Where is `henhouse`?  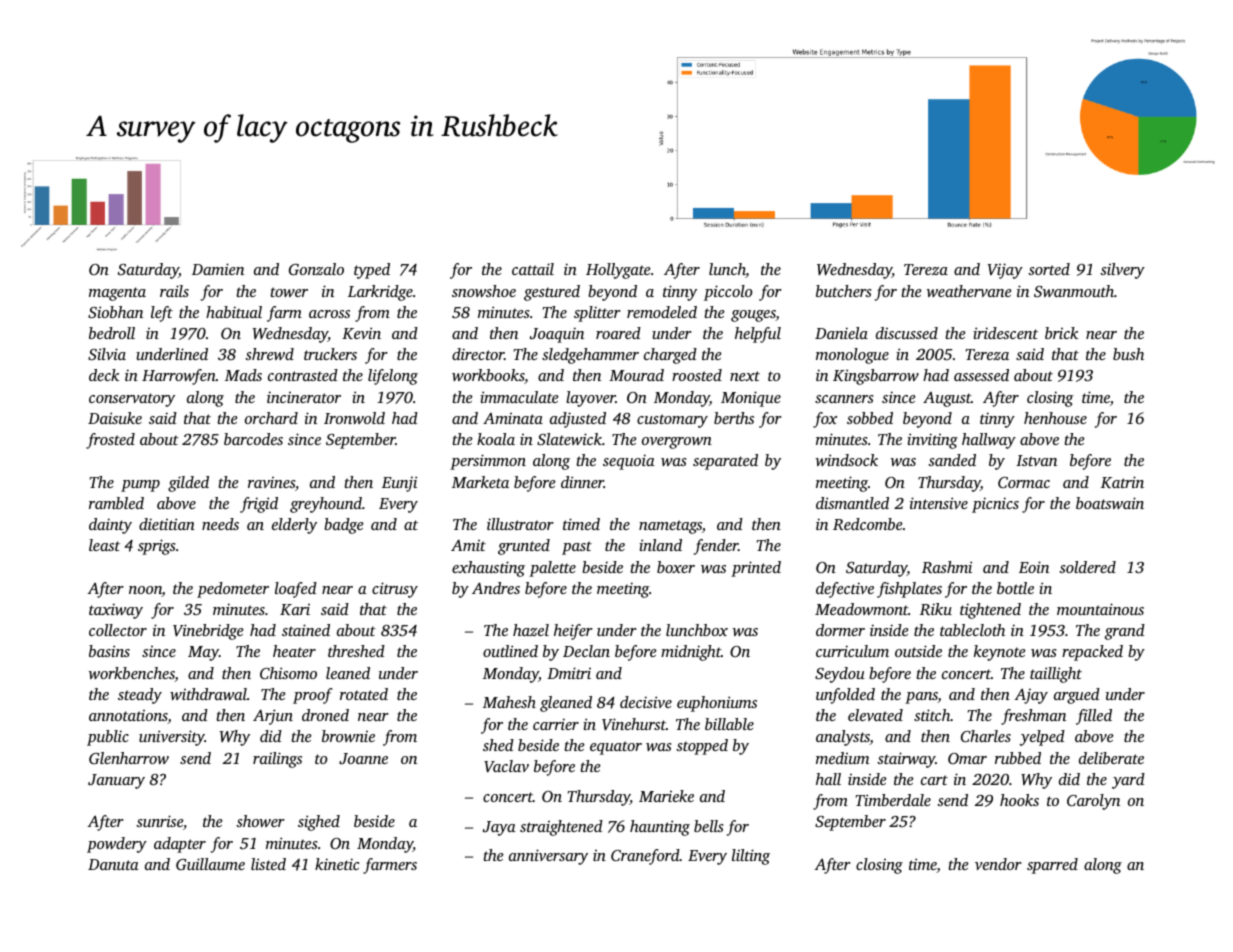
henhouse is located at coordinates (1055, 418).
